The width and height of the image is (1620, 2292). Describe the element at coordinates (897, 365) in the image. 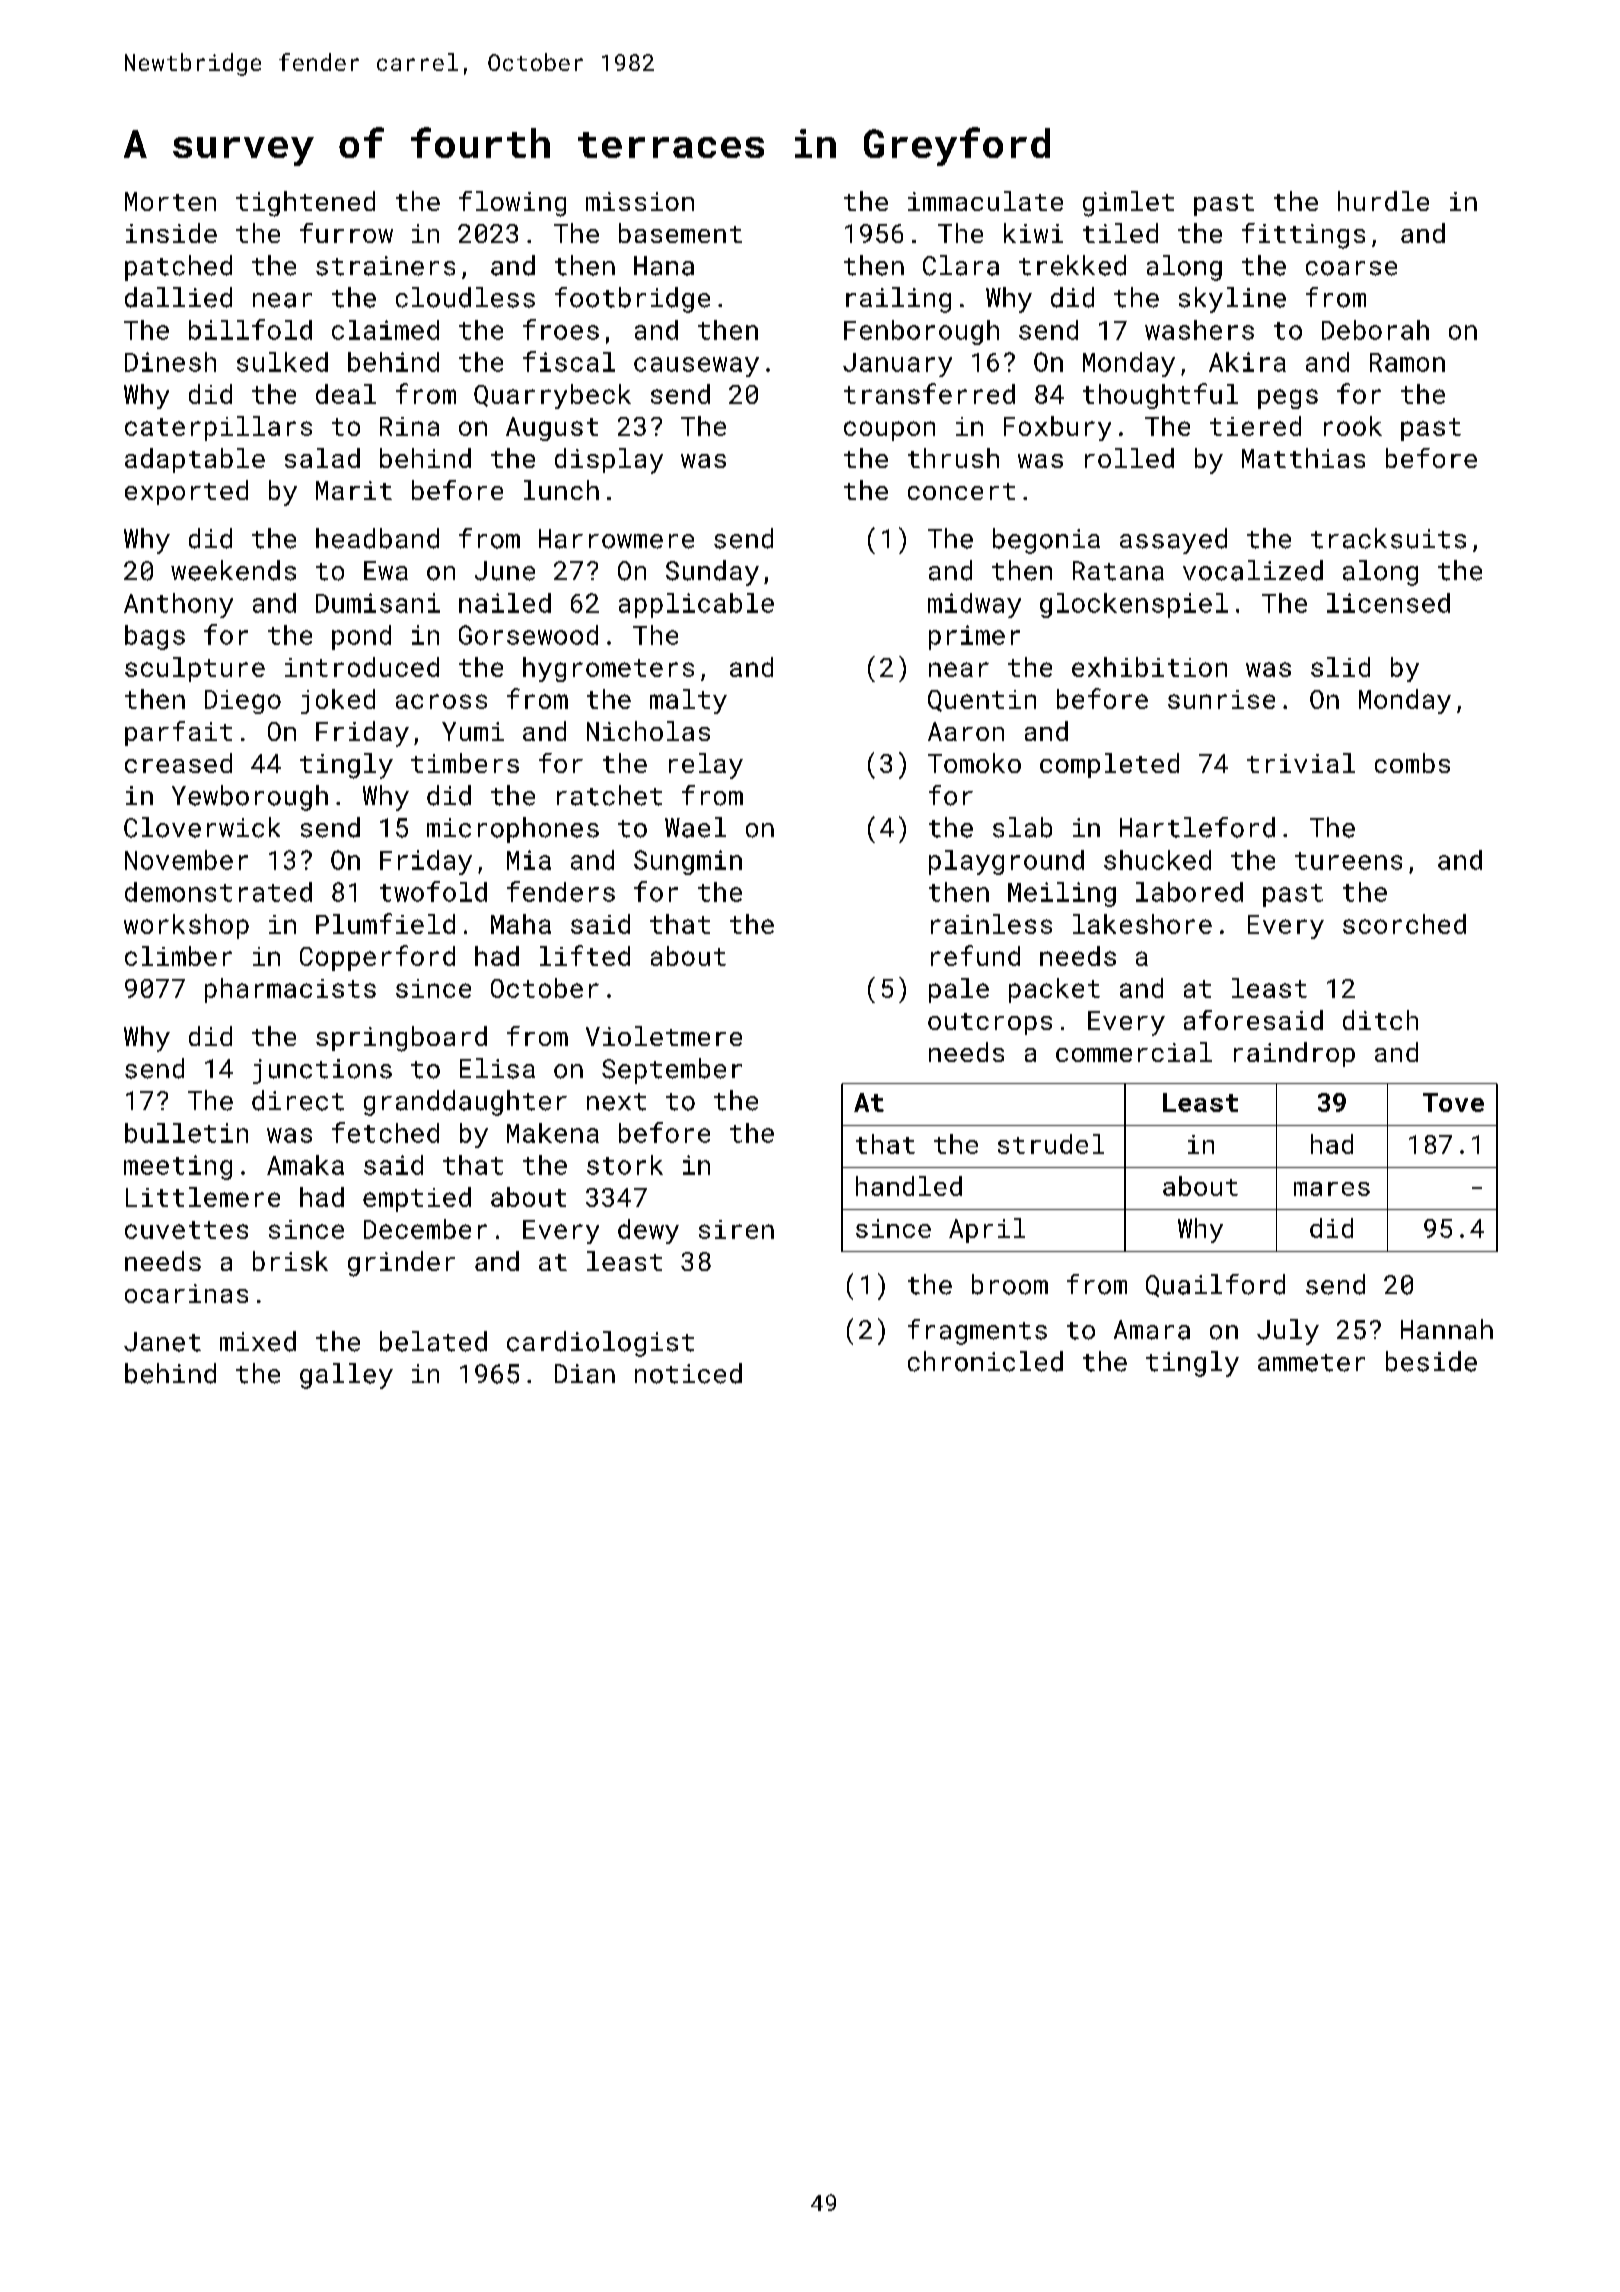

I see `January` at that location.
